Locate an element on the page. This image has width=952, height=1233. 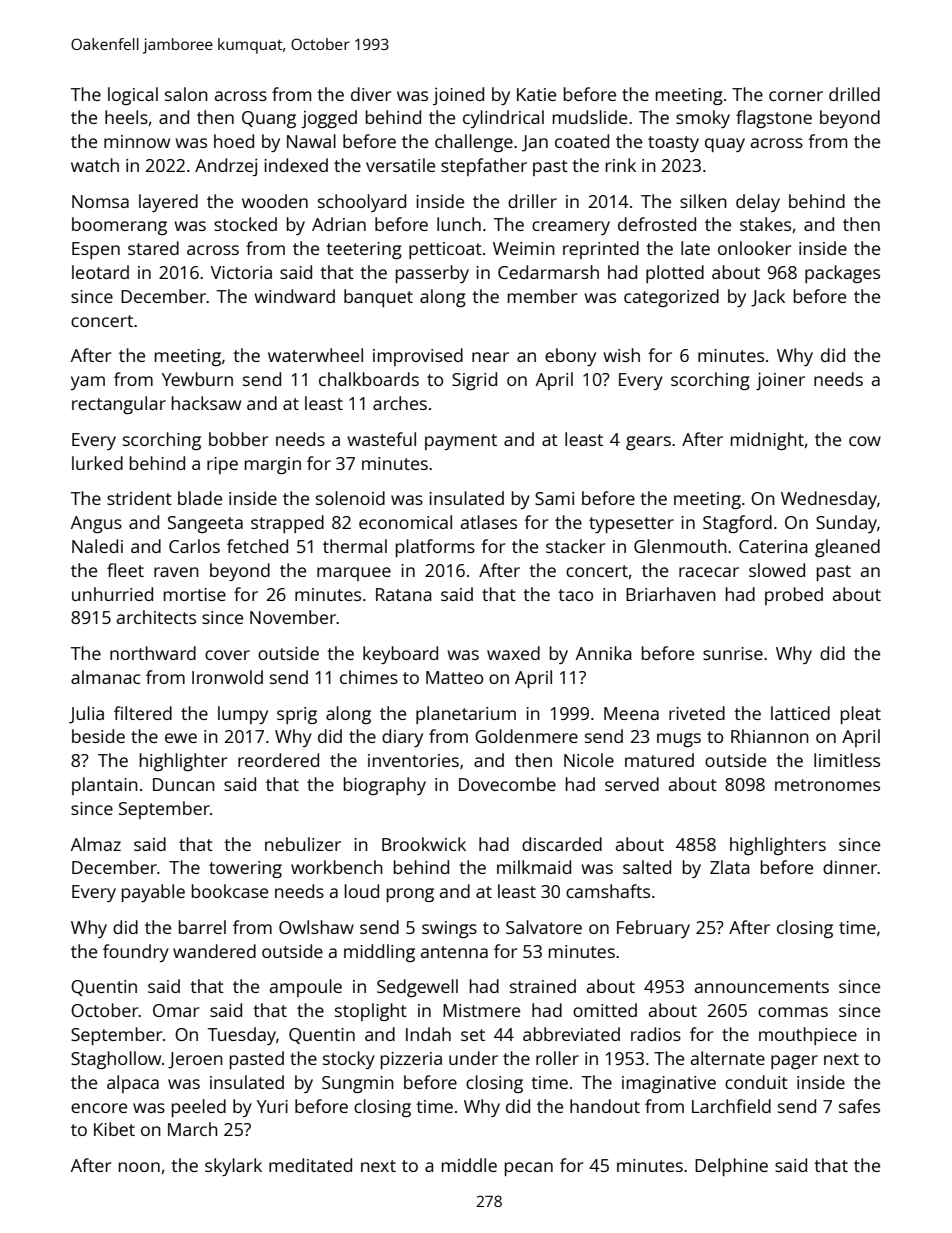
lumpy is located at coordinates (243, 715).
